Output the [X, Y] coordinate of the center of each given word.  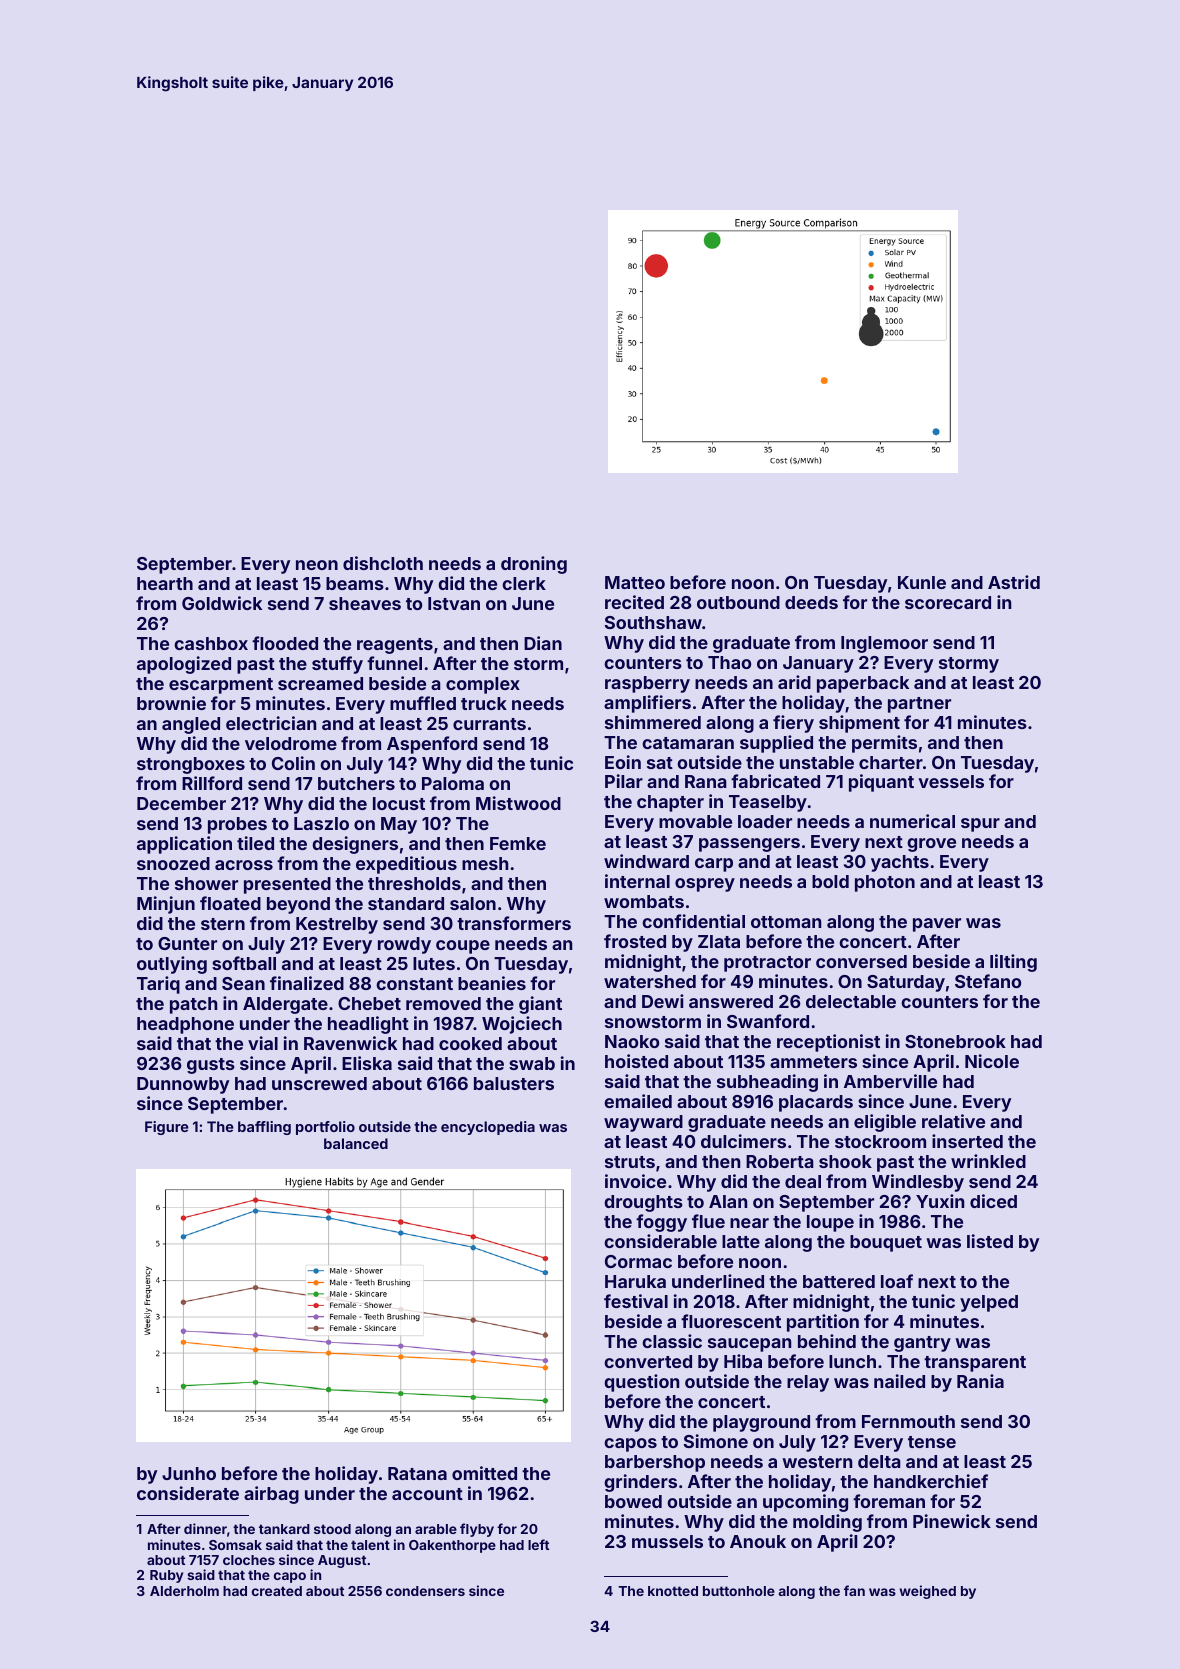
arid [794, 682]
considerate [188, 1493]
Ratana [417, 1473]
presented [287, 885]
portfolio [325, 1128]
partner [919, 705]
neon [317, 565]
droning [534, 565]
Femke [518, 843]
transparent [975, 1364]
